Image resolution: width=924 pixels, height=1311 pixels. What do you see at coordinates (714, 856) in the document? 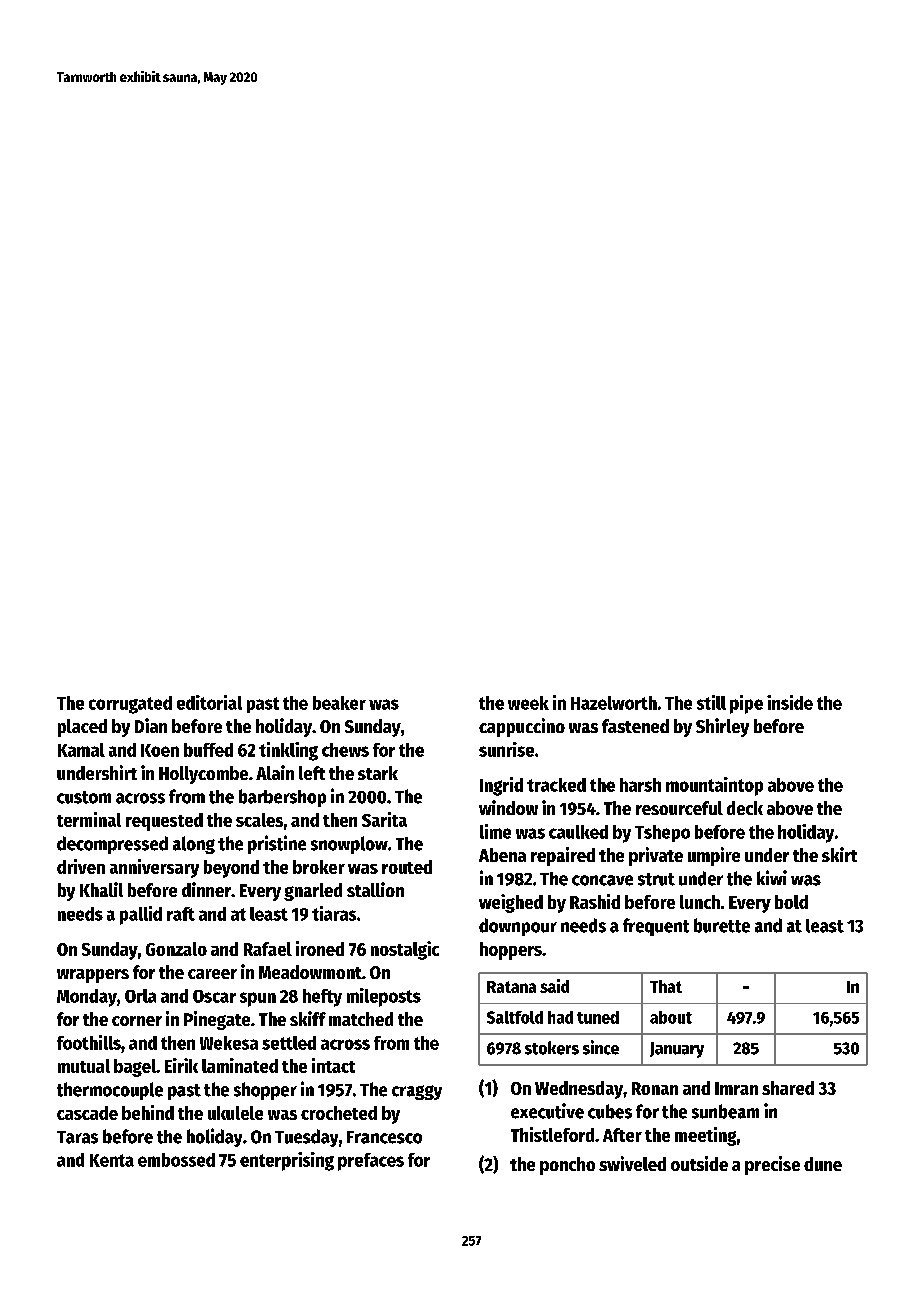
I see `umpire` at bounding box center [714, 856].
